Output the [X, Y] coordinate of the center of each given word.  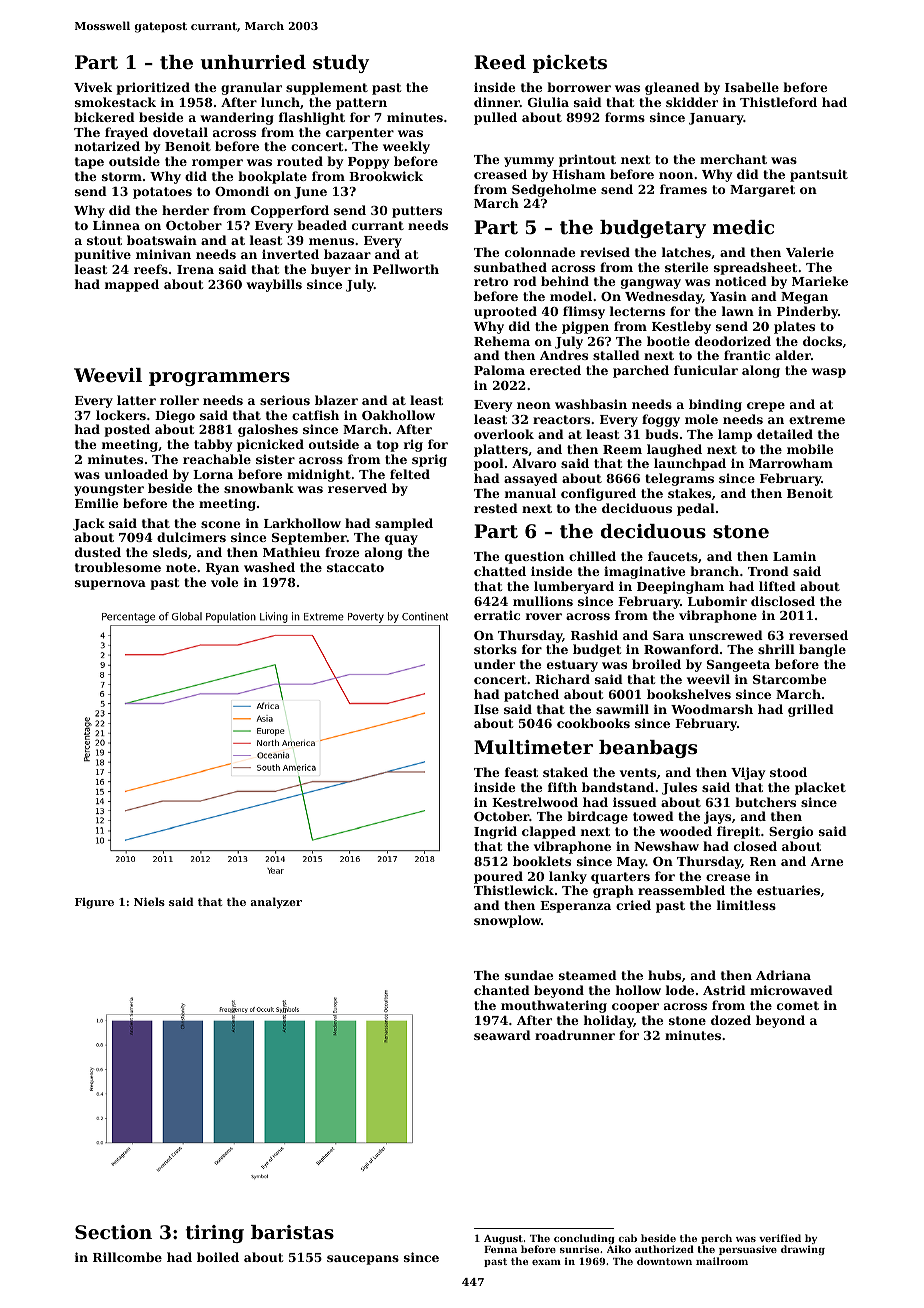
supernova [110, 585]
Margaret [762, 191]
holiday [609, 1021]
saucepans [363, 1260]
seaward [502, 1035]
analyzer [276, 903]
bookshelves [689, 694]
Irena [195, 269]
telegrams [679, 479]
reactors [561, 419]
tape [89, 163]
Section [113, 1232]
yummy [529, 162]
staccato [355, 567]
